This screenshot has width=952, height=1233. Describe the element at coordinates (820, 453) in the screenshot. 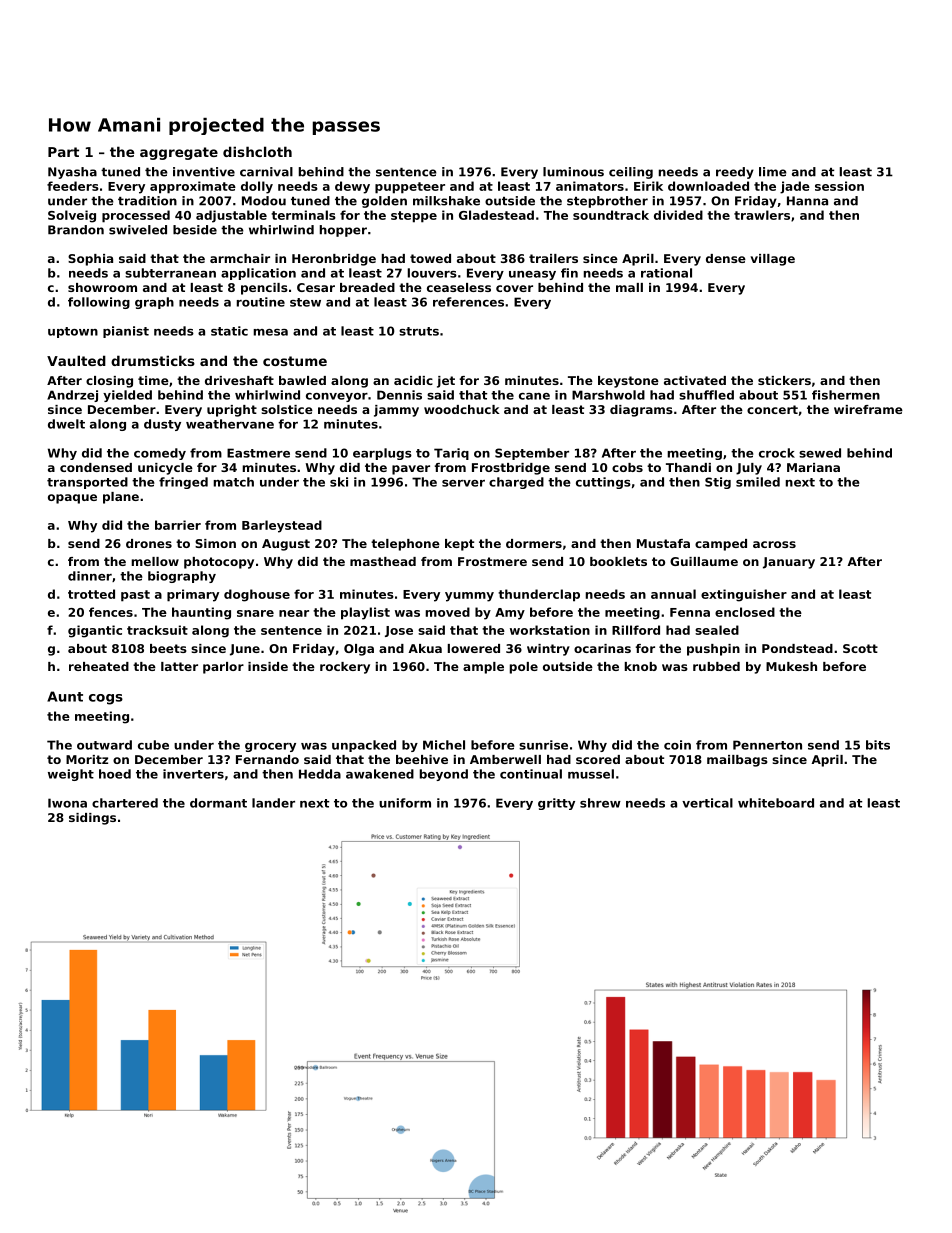

I see `sewed` at that location.
